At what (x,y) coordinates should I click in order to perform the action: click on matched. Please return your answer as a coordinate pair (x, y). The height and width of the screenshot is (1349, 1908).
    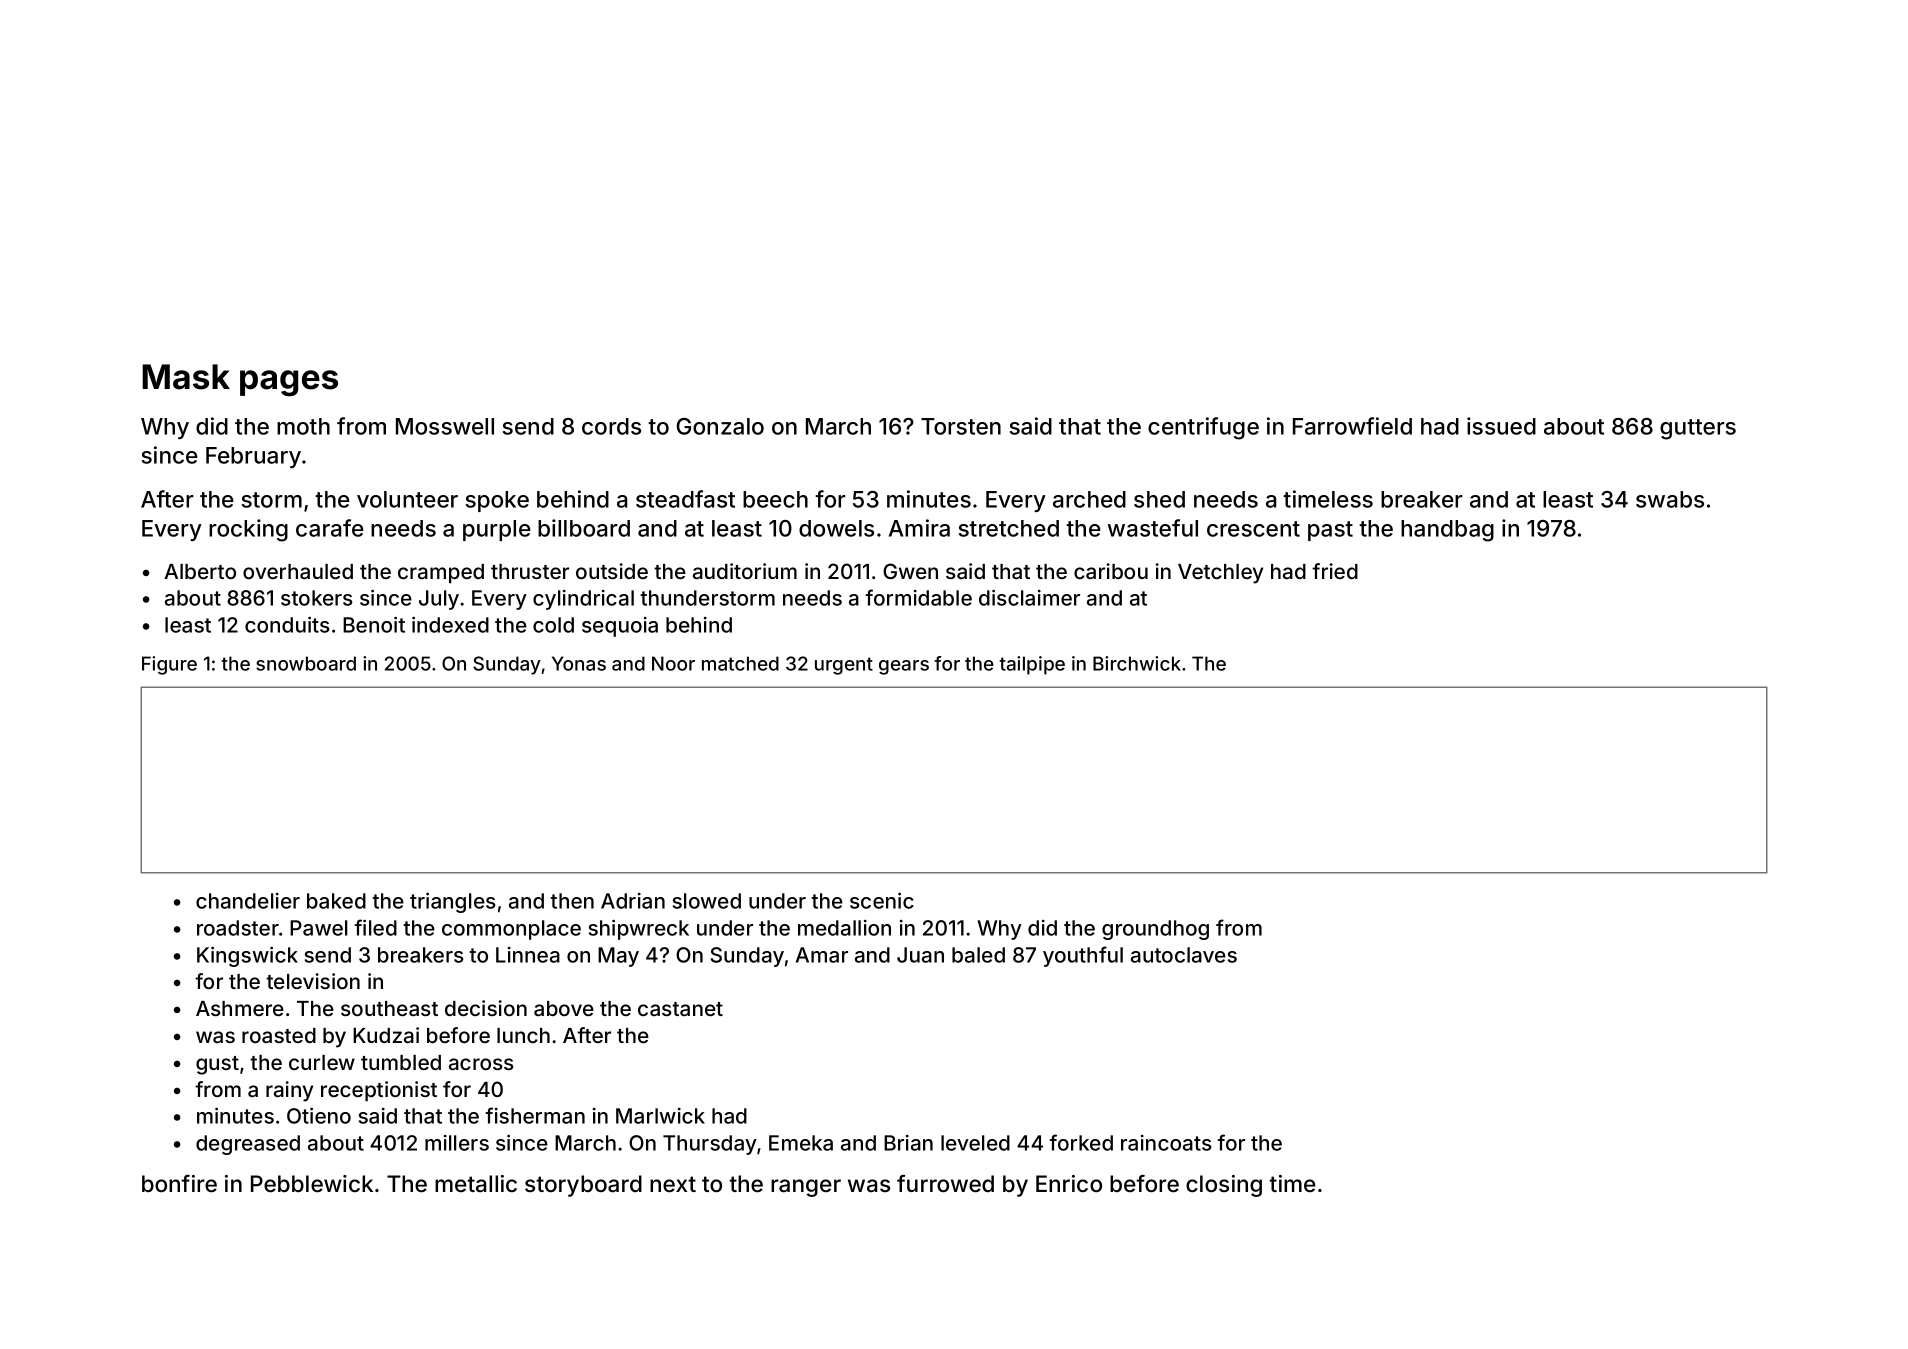
    Looking at the image, I should click on (740, 663).
